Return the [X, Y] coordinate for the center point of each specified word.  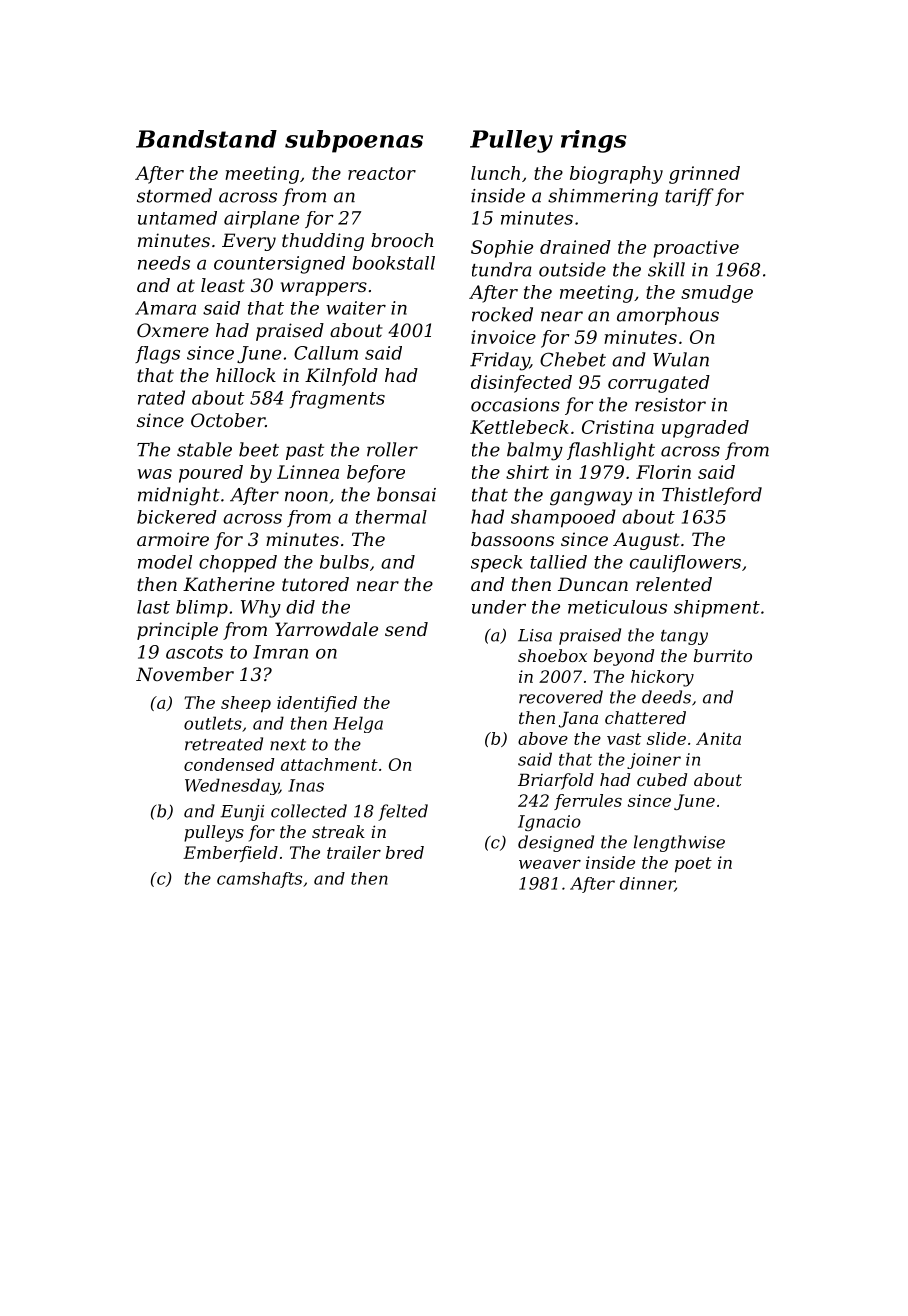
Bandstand [206, 139]
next [288, 745]
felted [403, 812]
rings [594, 141]
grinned [704, 175]
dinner [647, 884]
